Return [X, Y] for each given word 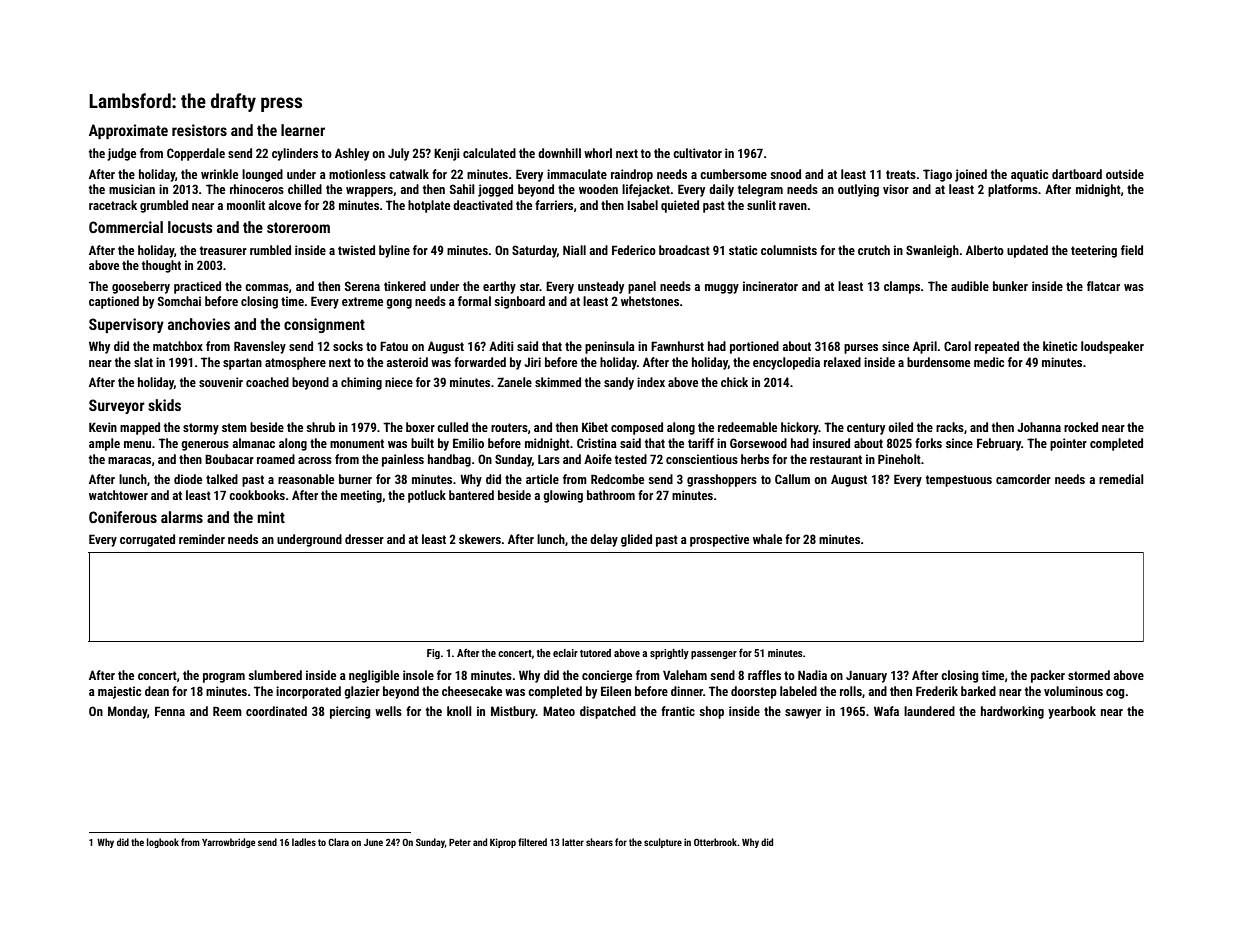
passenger [714, 655]
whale [767, 539]
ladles [304, 842]
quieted [680, 206]
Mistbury [513, 712]
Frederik [937, 691]
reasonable [306, 479]
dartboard [1077, 174]
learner [303, 130]
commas [267, 287]
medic [989, 362]
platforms [1013, 190]
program [224, 678]
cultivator [697, 153]
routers [509, 427]
